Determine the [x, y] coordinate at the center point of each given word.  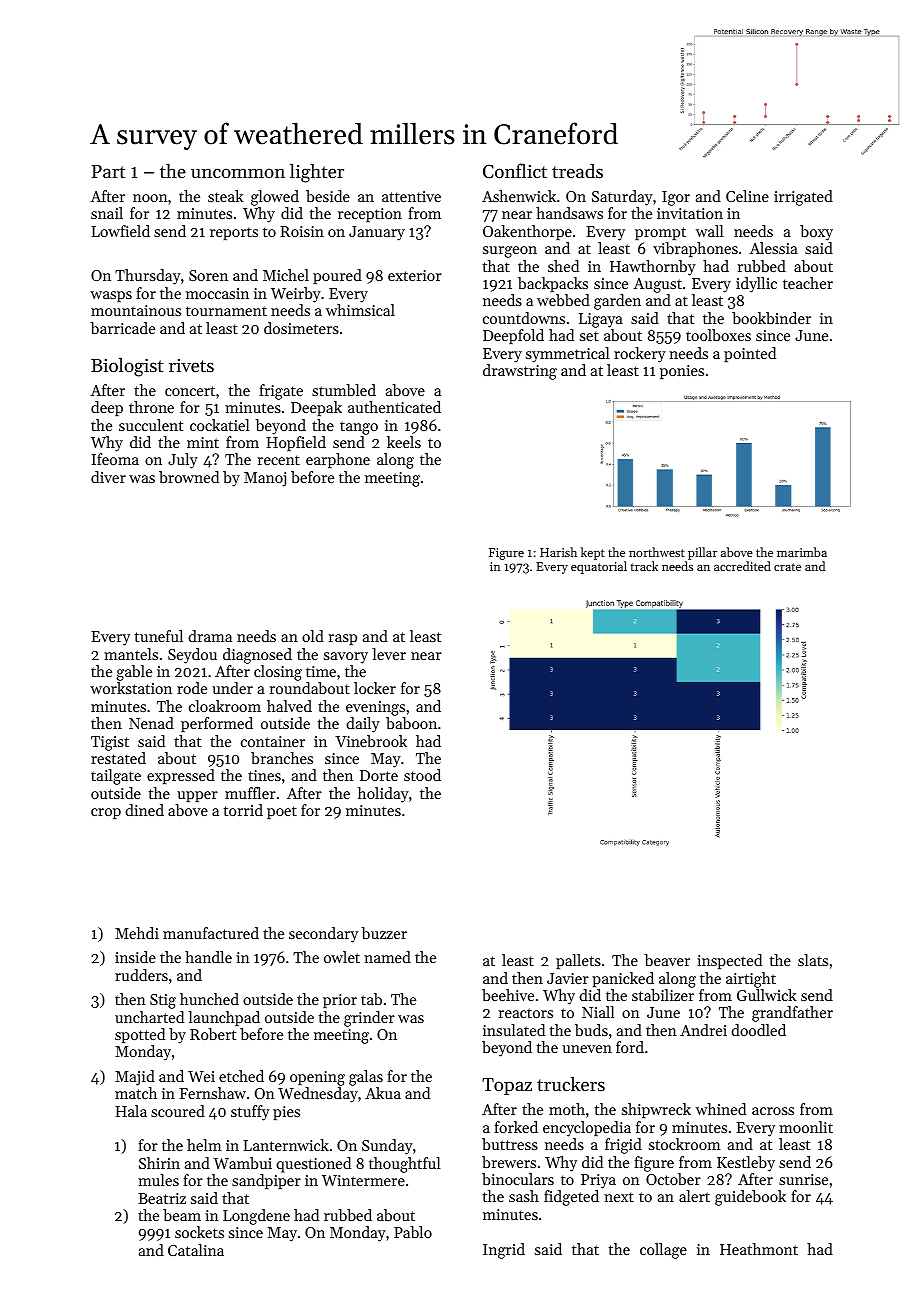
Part [108, 171]
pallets [578, 961]
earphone [338, 460]
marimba [802, 552]
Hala [131, 1111]
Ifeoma [115, 459]
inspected [729, 961]
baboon [411, 723]
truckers [571, 1083]
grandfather [792, 1014]
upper [197, 796]
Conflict [515, 170]
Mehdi [137, 933]
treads [577, 170]
